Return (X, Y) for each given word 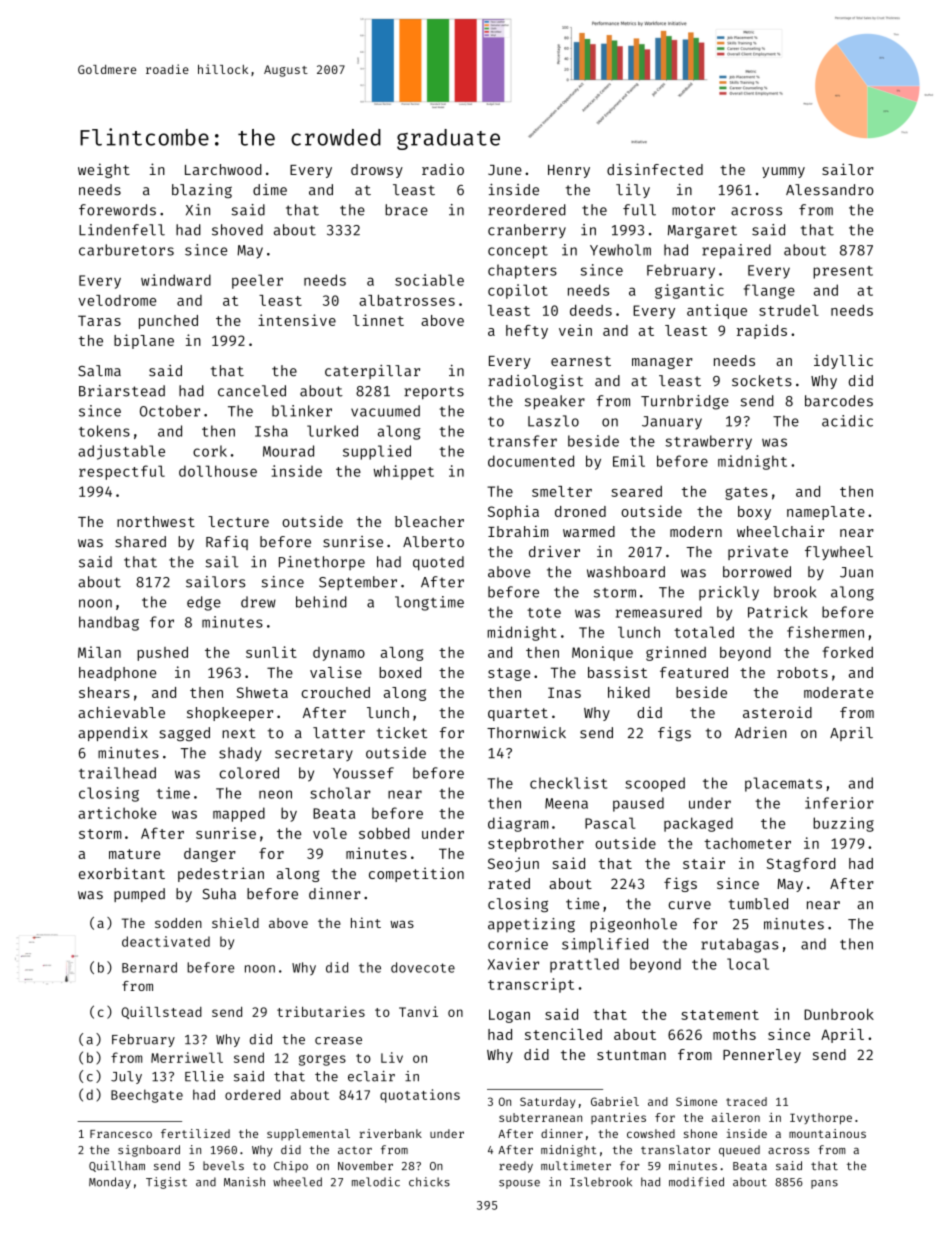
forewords (117, 210)
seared (636, 491)
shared (140, 542)
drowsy (377, 171)
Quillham (117, 1166)
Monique (602, 653)
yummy (783, 172)
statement (720, 1015)
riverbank (390, 1133)
